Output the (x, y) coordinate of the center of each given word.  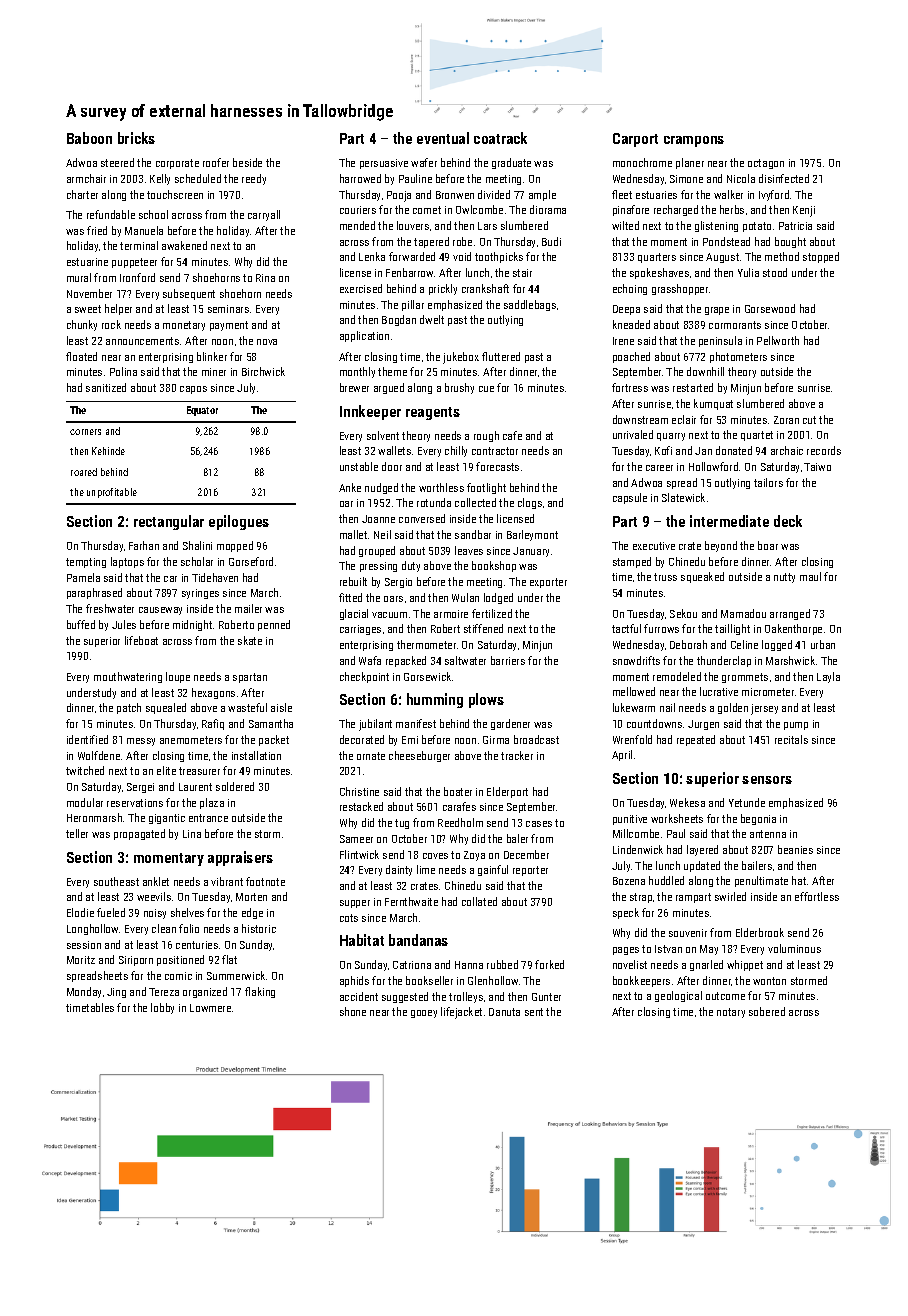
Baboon (89, 138)
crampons (694, 141)
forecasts (497, 466)
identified (87, 739)
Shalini (197, 545)
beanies (795, 849)
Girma (496, 740)
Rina (265, 278)
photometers (738, 357)
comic (178, 976)
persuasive (384, 164)
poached (631, 357)
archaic (787, 450)
